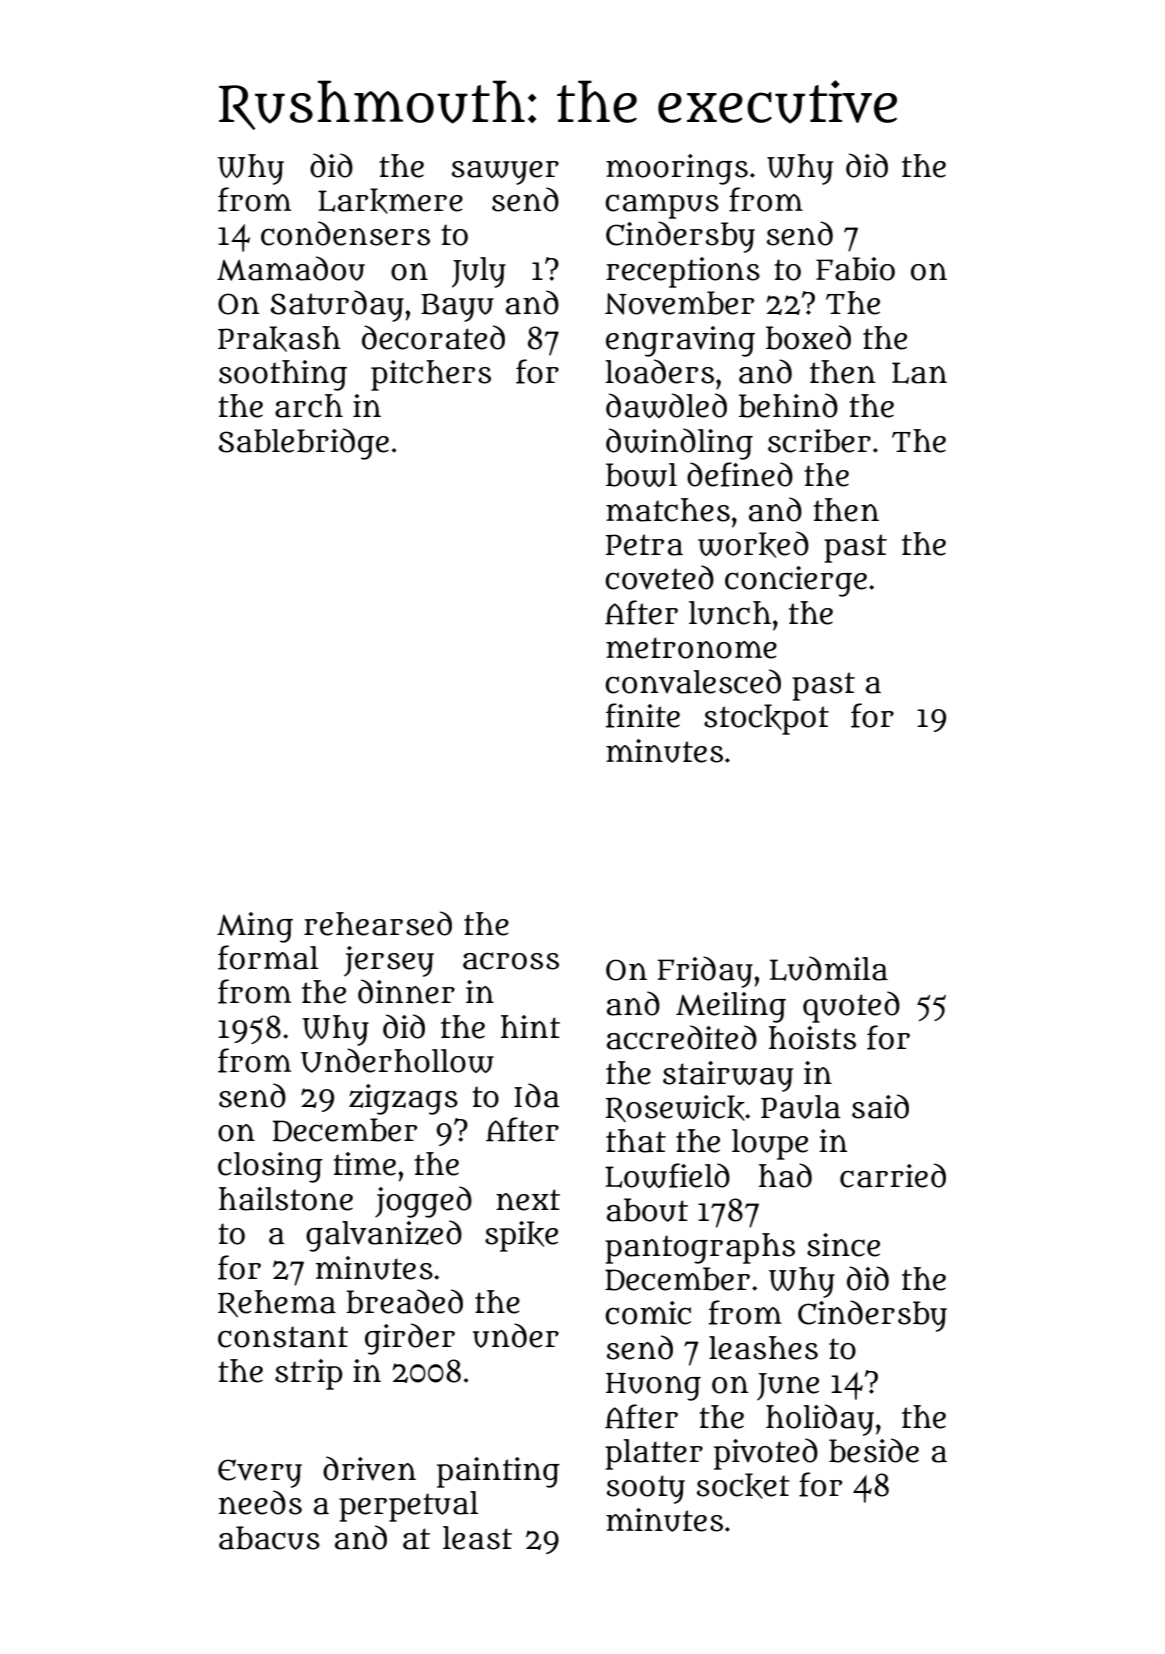 Image resolution: width=1165 pixels, height=1654 pixels. I want to click on stockpot, so click(766, 719).
